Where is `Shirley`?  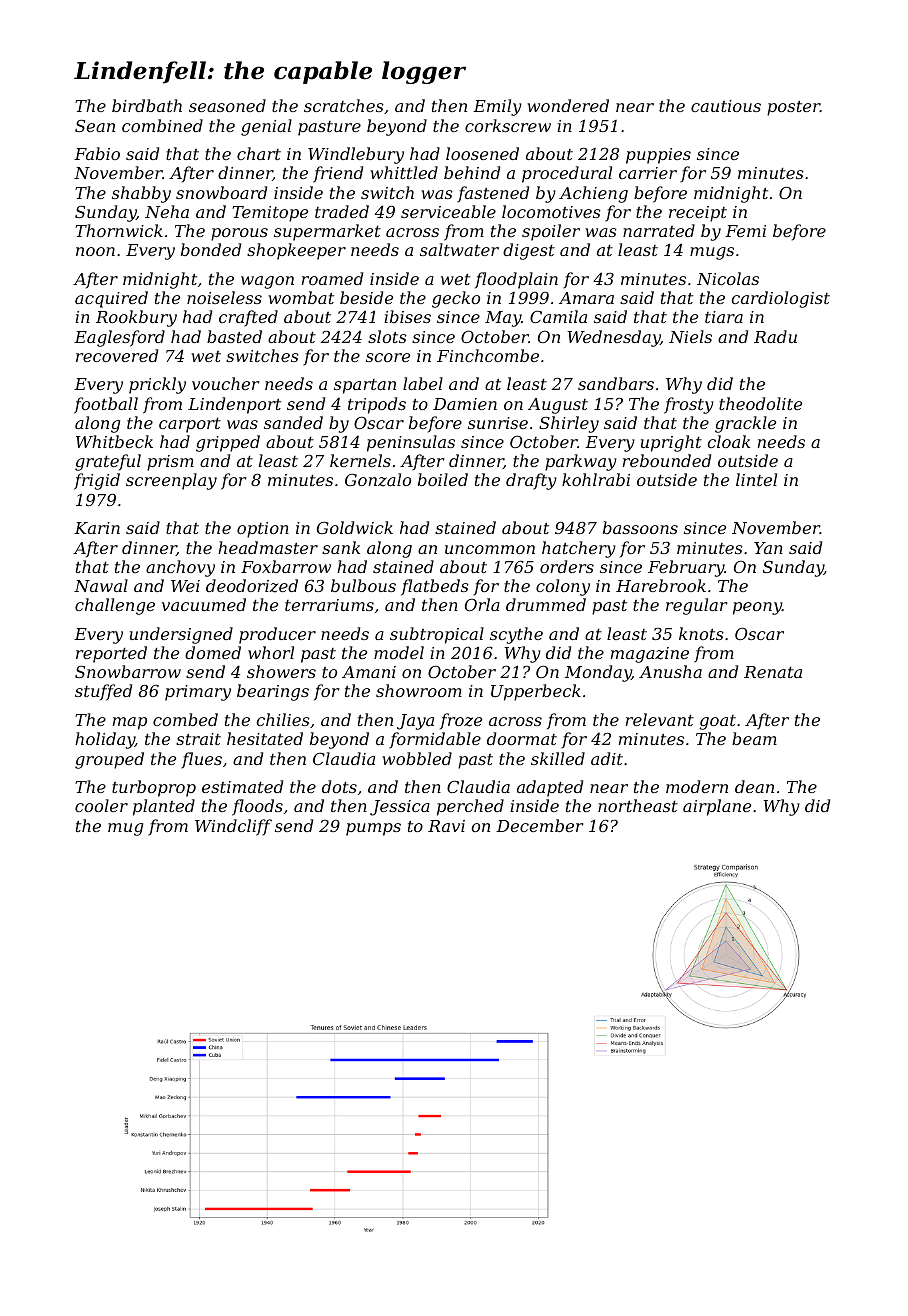
Shirley is located at coordinates (569, 424).
